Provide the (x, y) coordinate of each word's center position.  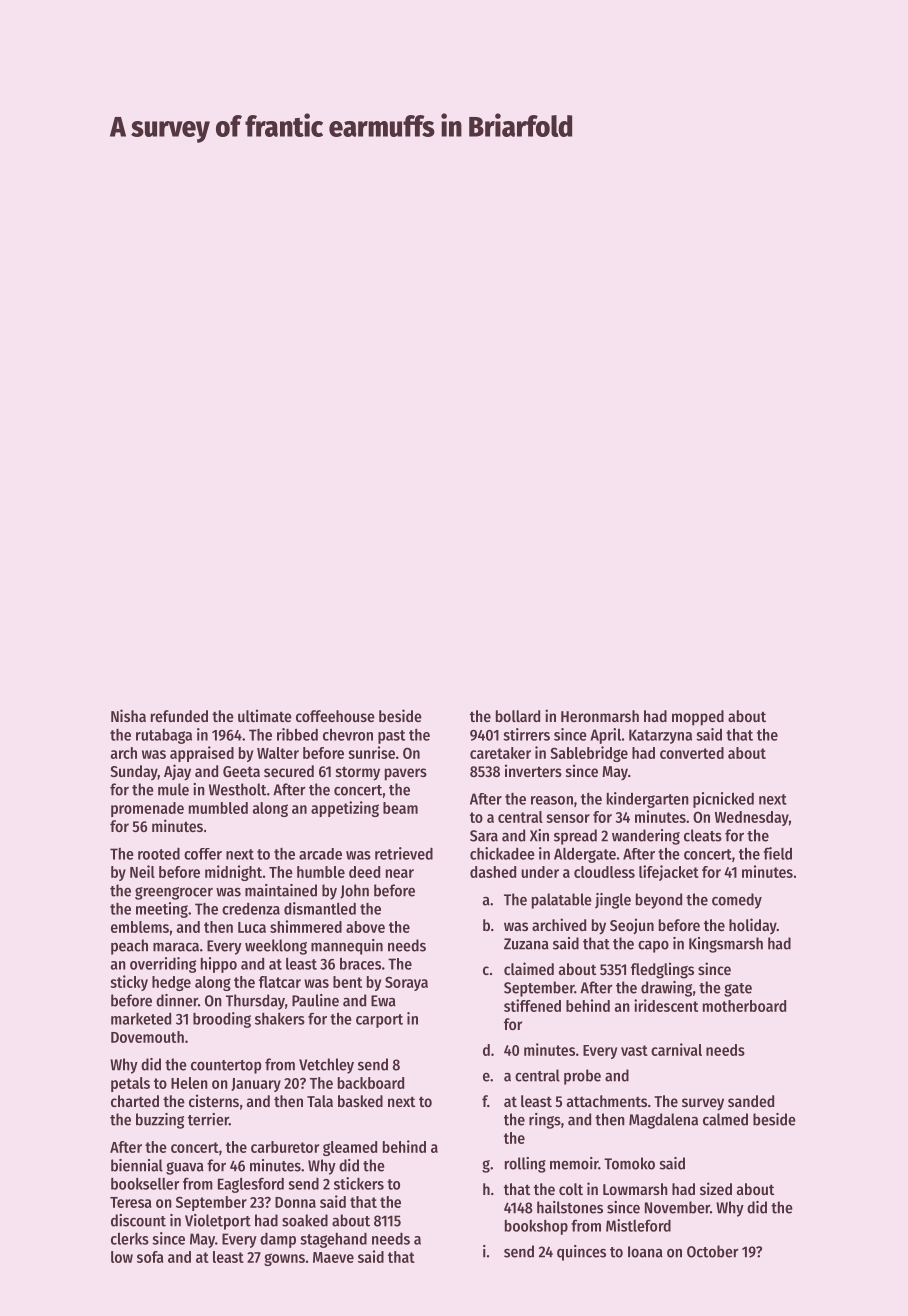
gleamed (350, 1148)
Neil (142, 871)
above (365, 927)
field (777, 853)
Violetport (218, 1222)
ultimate (265, 715)
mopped (698, 718)
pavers (406, 774)
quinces (581, 1253)
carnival (676, 1049)
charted (135, 1101)
